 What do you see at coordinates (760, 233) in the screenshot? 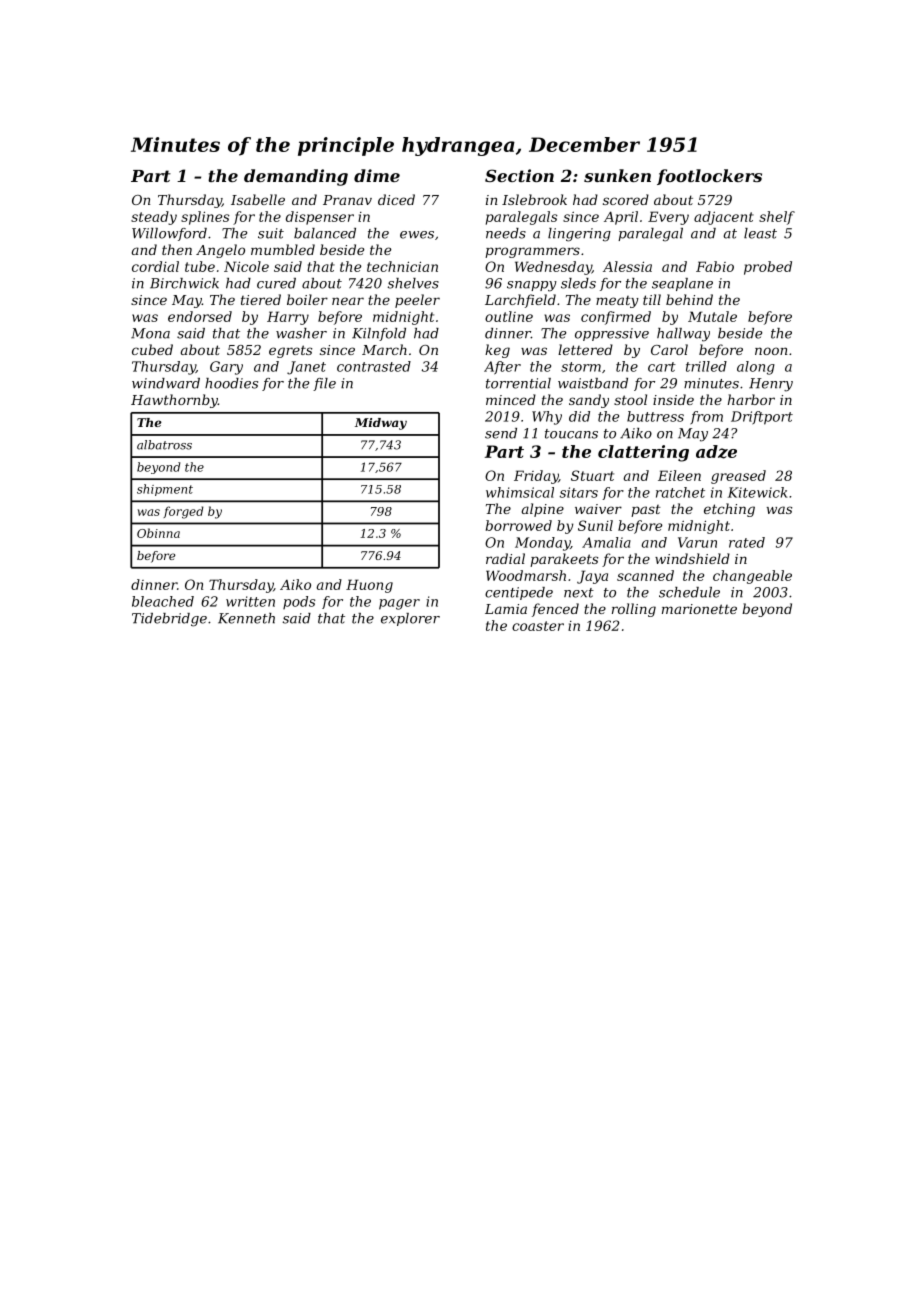
I see `least` at bounding box center [760, 233].
